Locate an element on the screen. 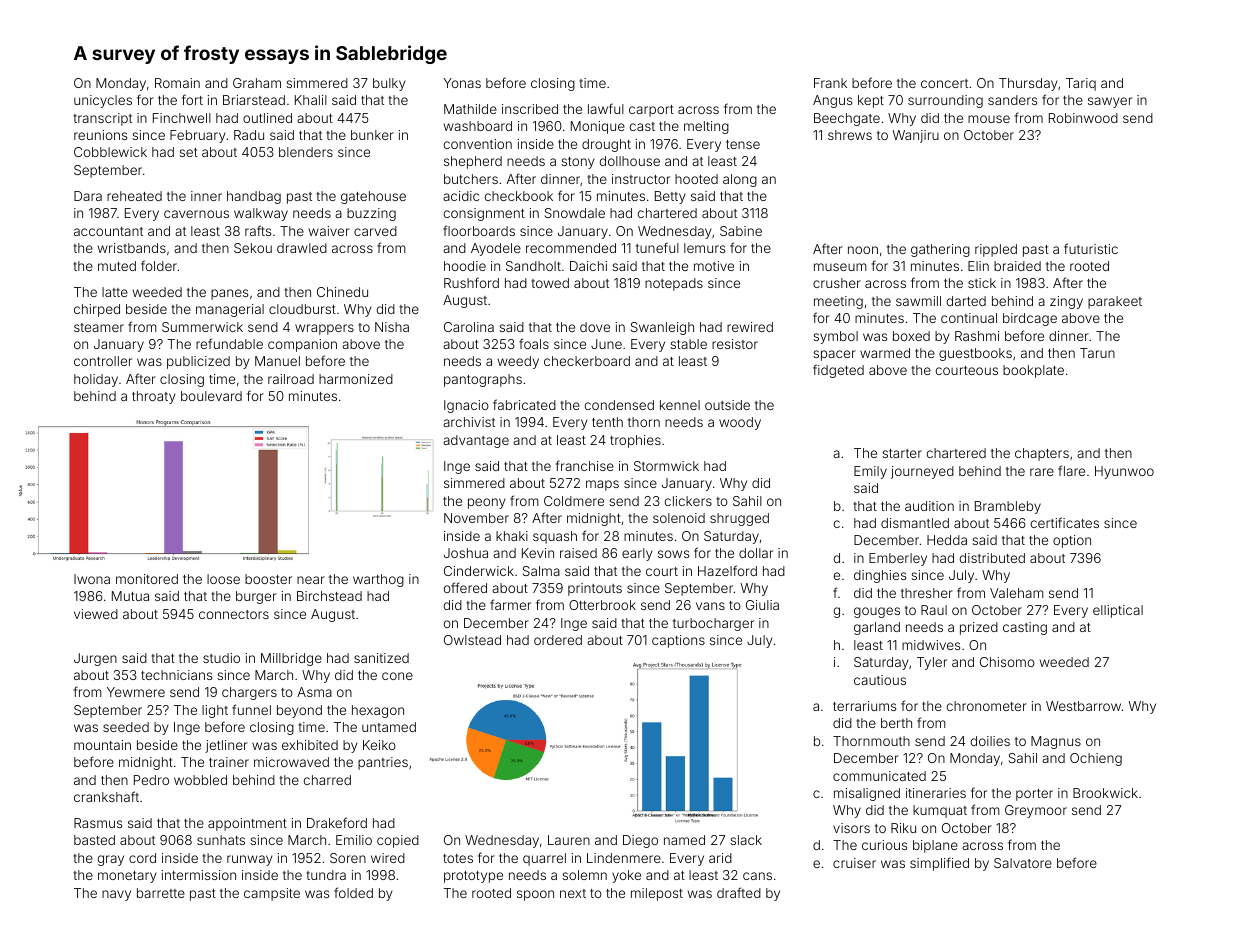  harmonized is located at coordinates (356, 379).
